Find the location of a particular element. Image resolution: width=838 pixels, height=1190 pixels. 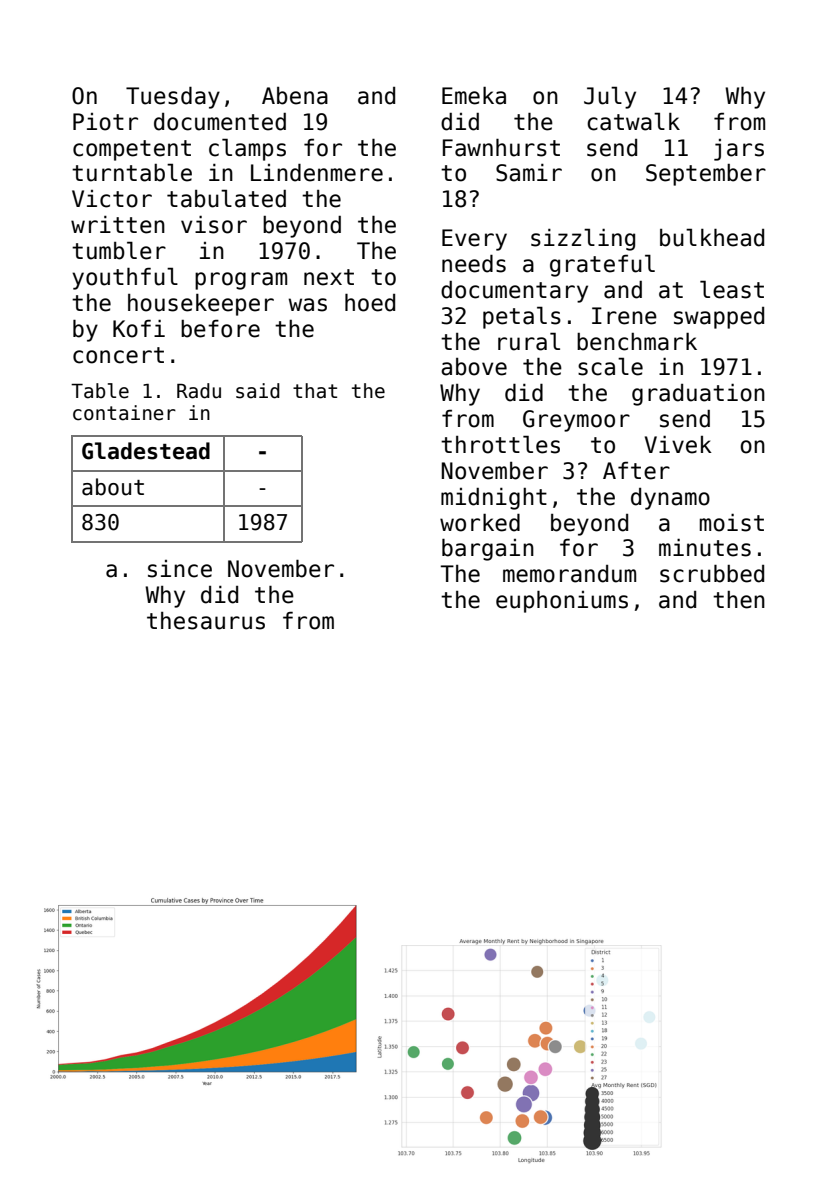

above is located at coordinates (474, 367).
